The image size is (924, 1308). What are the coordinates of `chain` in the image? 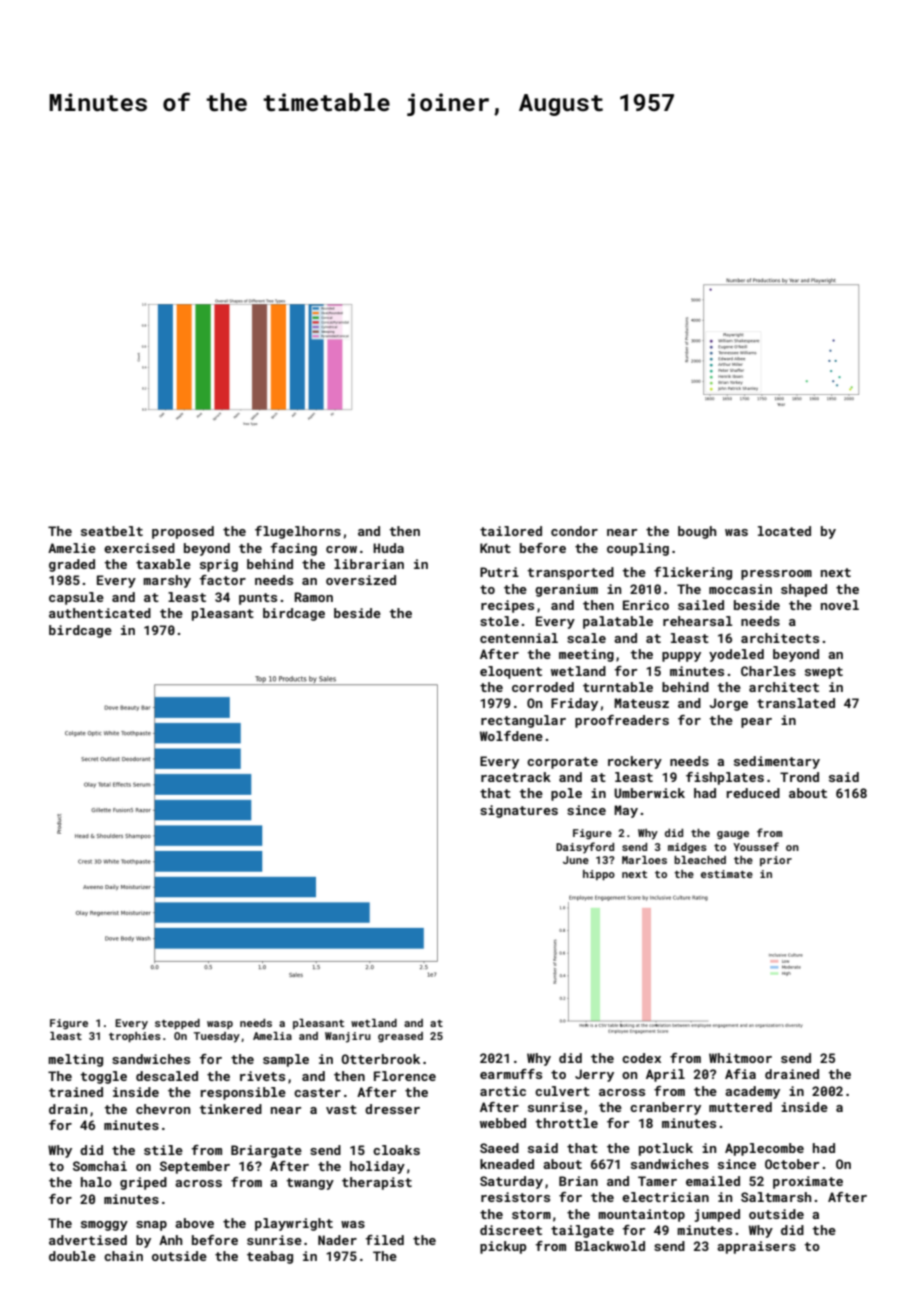 It's located at (123, 1256).
